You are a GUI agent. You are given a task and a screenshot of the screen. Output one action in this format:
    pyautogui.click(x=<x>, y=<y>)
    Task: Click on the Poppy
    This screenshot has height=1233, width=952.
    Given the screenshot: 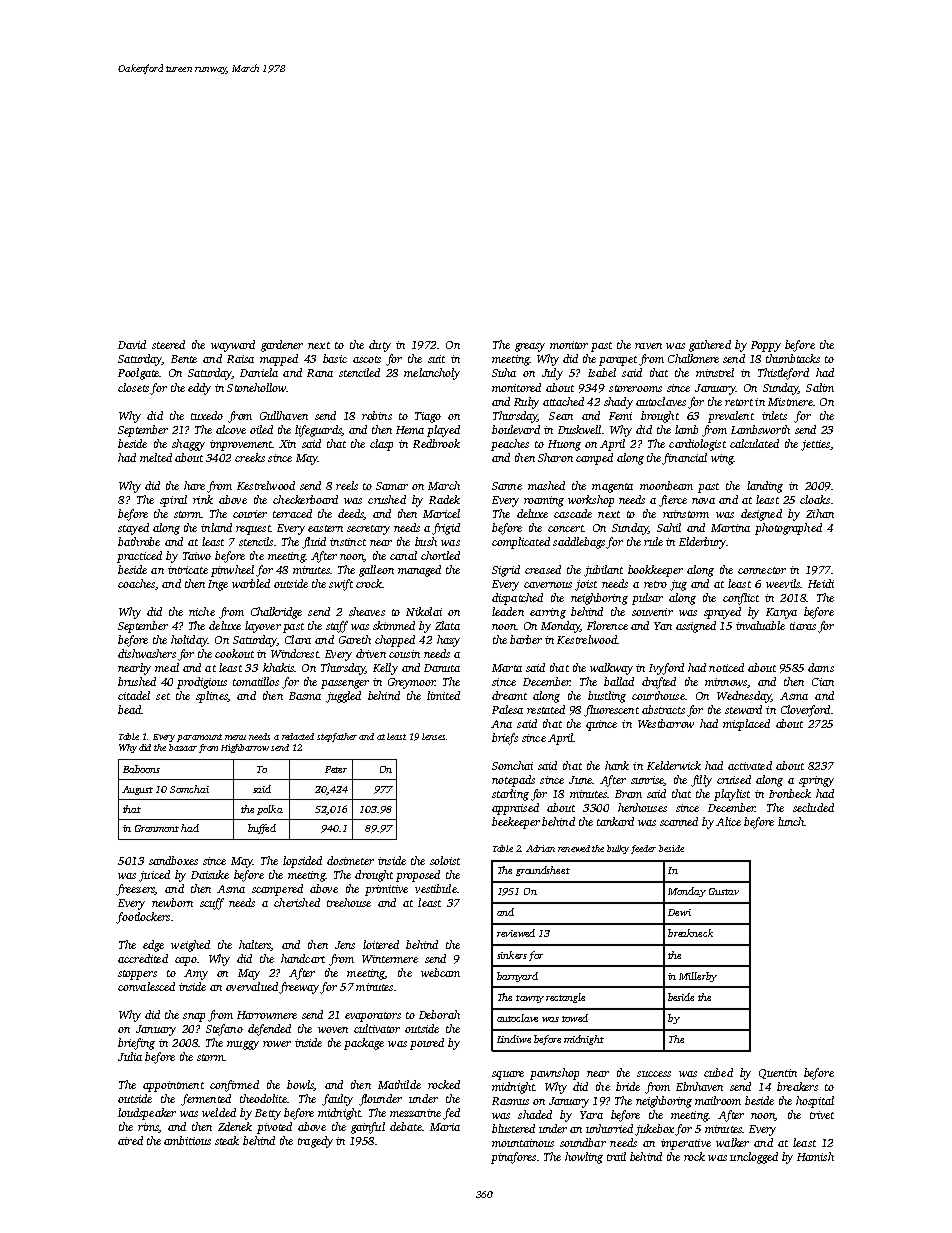 What is the action you would take?
    pyautogui.click(x=766, y=346)
